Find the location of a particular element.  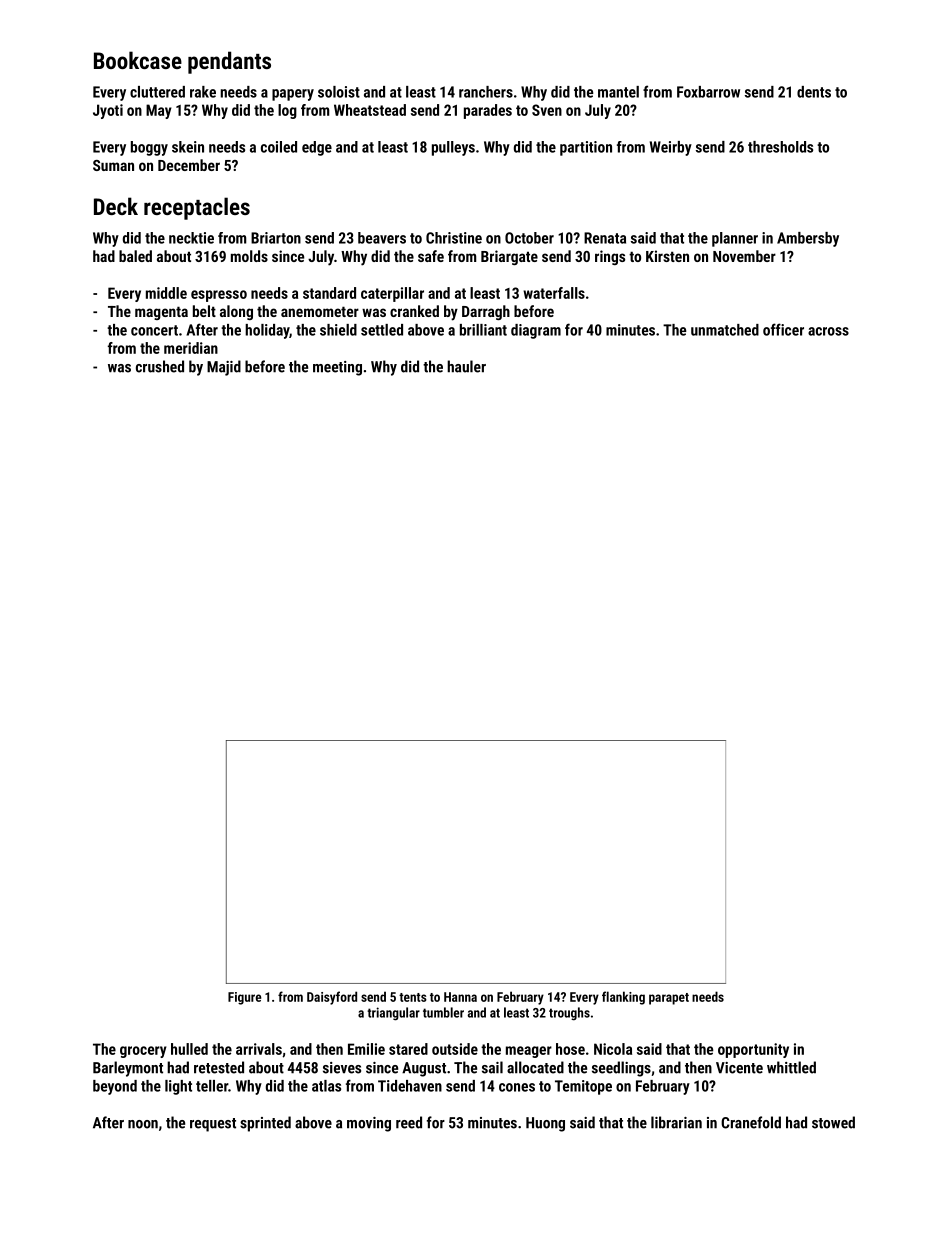

diagram is located at coordinates (536, 331).
